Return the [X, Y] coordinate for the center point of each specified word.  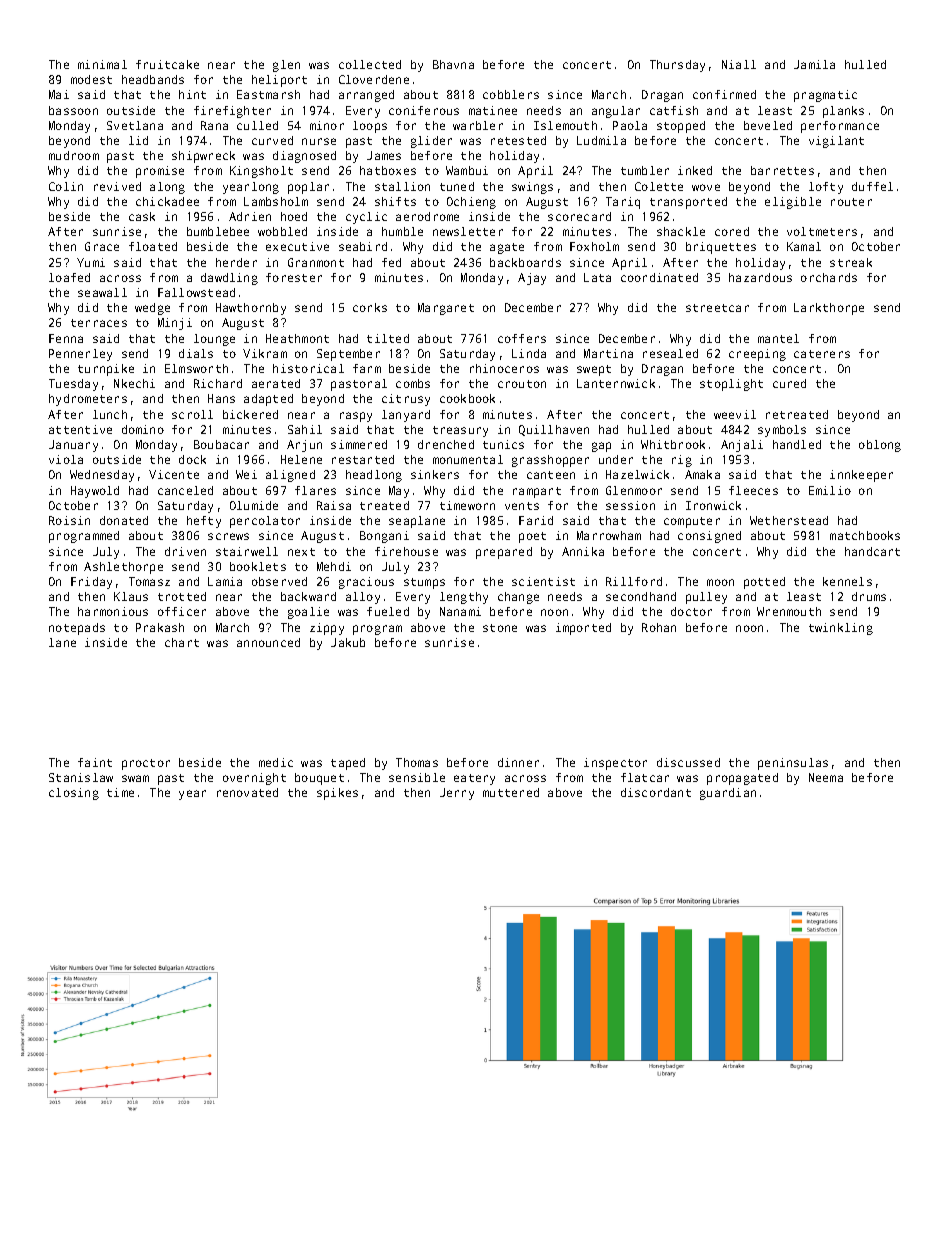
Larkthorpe [829, 309]
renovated [247, 792]
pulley [706, 598]
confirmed [724, 94]
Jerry [457, 794]
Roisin [69, 520]
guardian [728, 794]
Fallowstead [196, 292]
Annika [583, 551]
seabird [363, 246]
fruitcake [167, 64]
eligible [793, 203]
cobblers [511, 94]
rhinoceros [504, 368]
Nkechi [134, 383]
